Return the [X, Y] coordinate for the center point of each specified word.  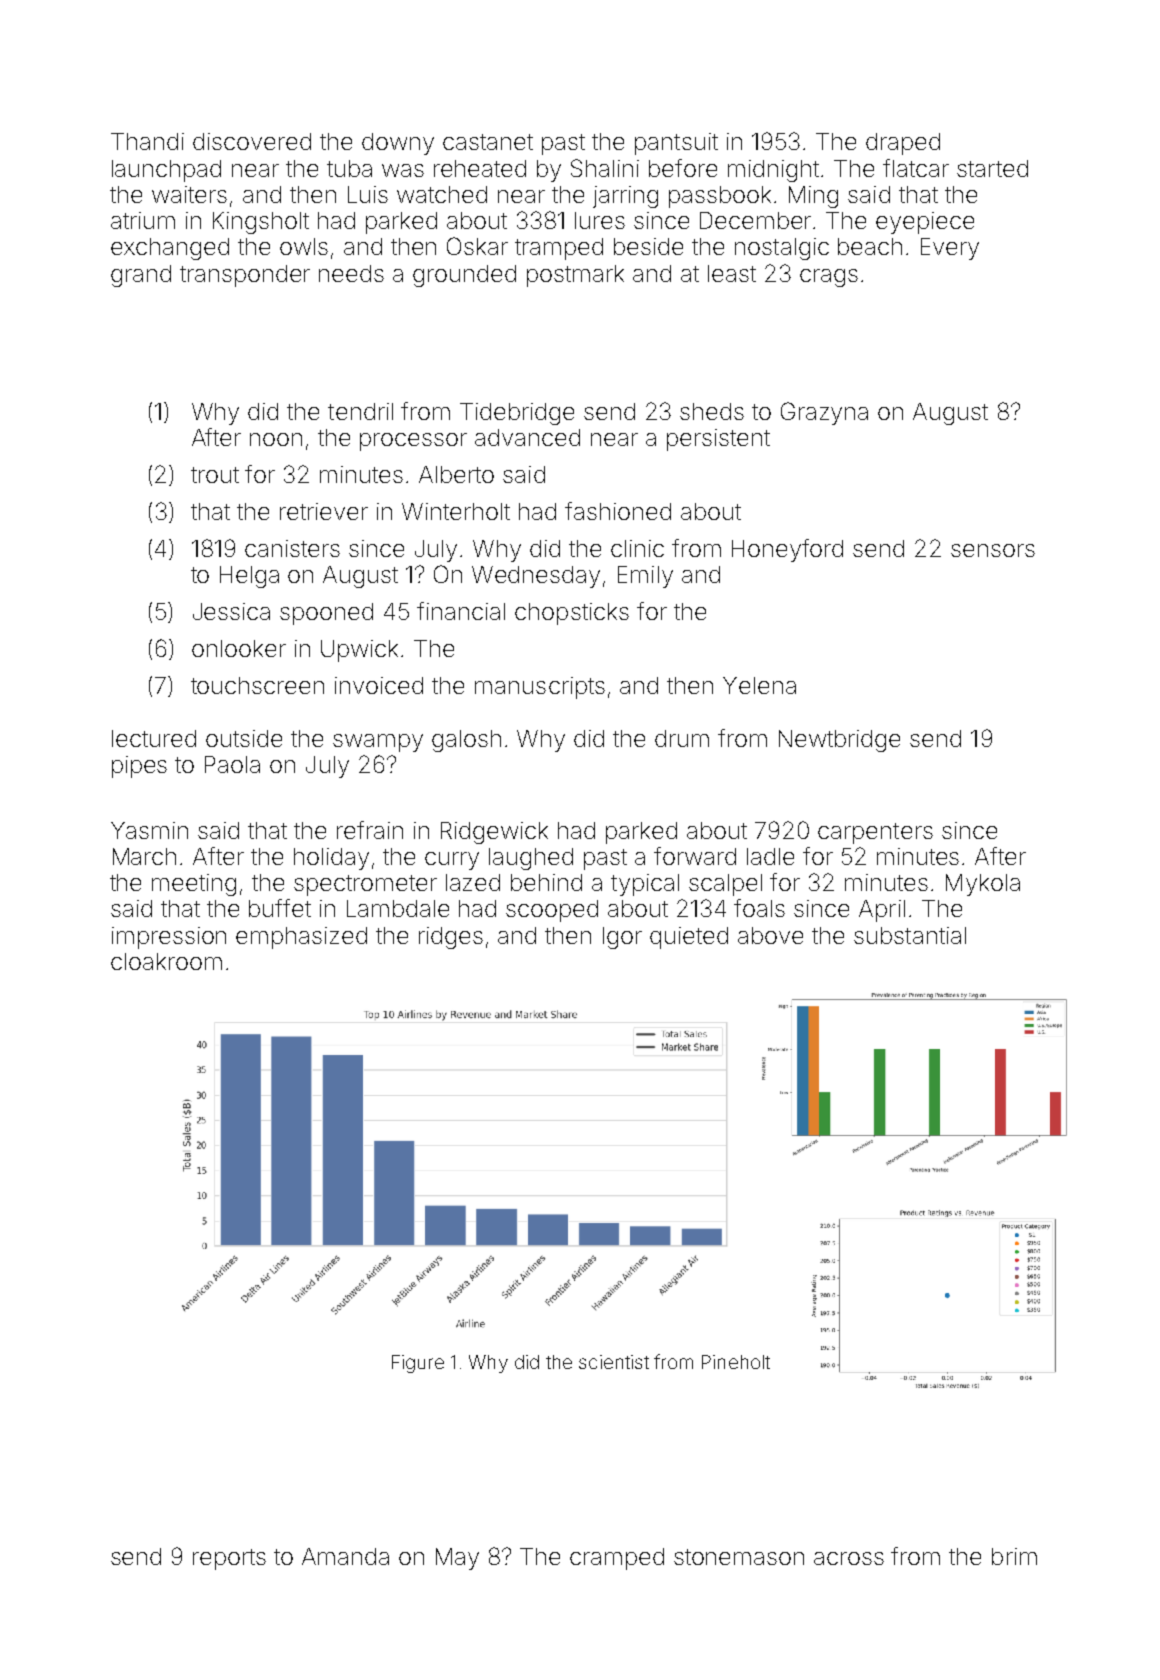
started [992, 168]
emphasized [301, 938]
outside [244, 738]
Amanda [345, 1556]
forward [695, 856]
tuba [349, 168]
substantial [910, 935]
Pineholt [736, 1362]
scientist [614, 1362]
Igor [622, 938]
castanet [488, 142]
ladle [770, 856]
